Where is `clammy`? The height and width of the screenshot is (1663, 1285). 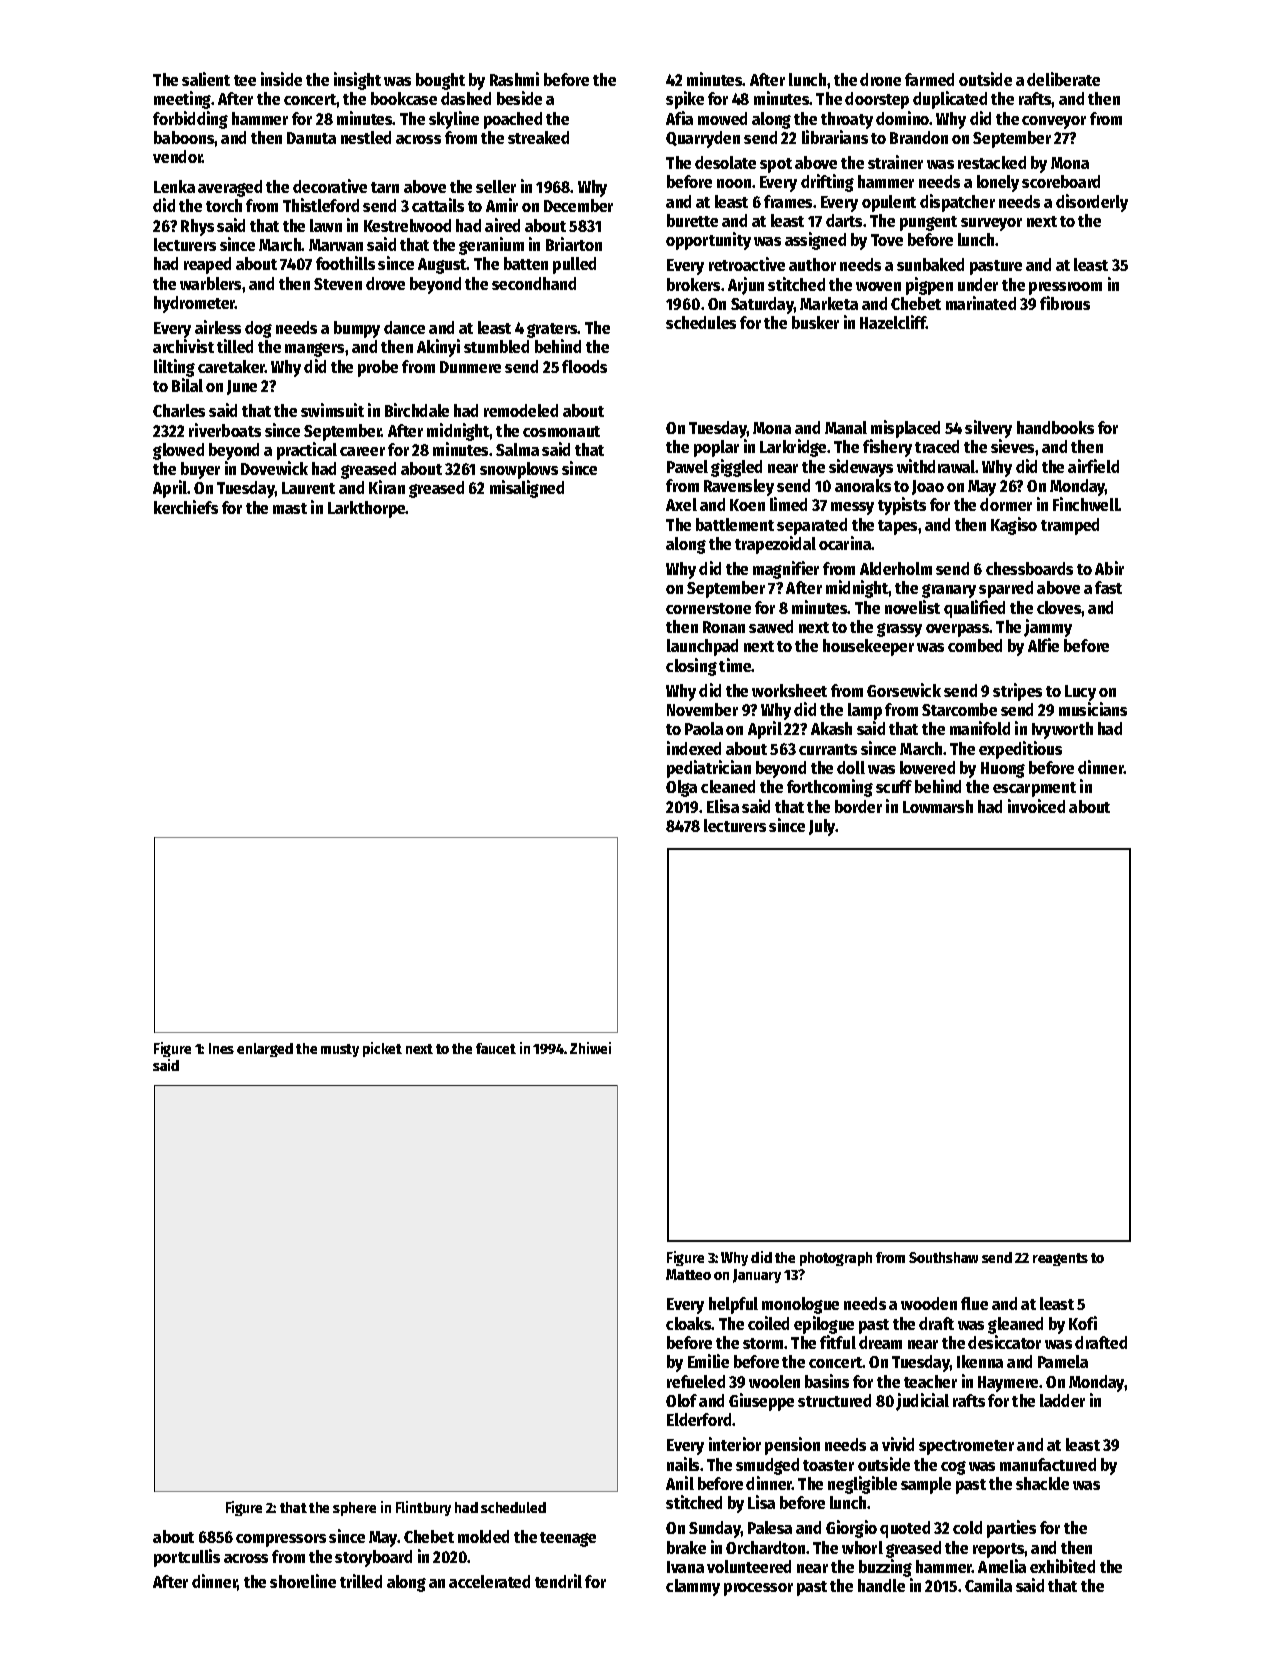
clammy is located at coordinates (693, 1587).
